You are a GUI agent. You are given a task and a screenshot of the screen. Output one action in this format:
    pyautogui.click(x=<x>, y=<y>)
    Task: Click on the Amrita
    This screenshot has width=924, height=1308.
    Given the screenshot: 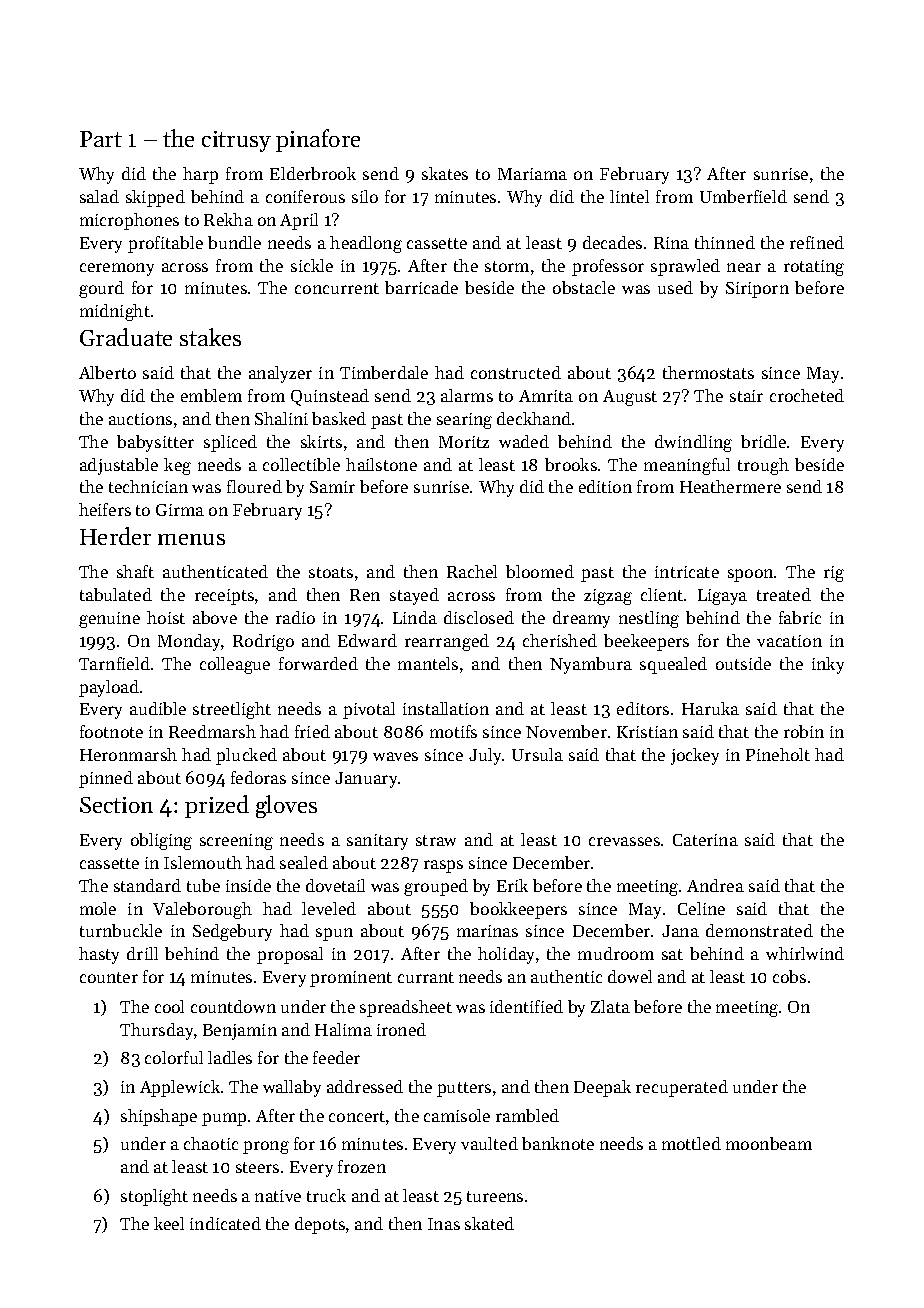 What is the action you would take?
    pyautogui.click(x=546, y=396)
